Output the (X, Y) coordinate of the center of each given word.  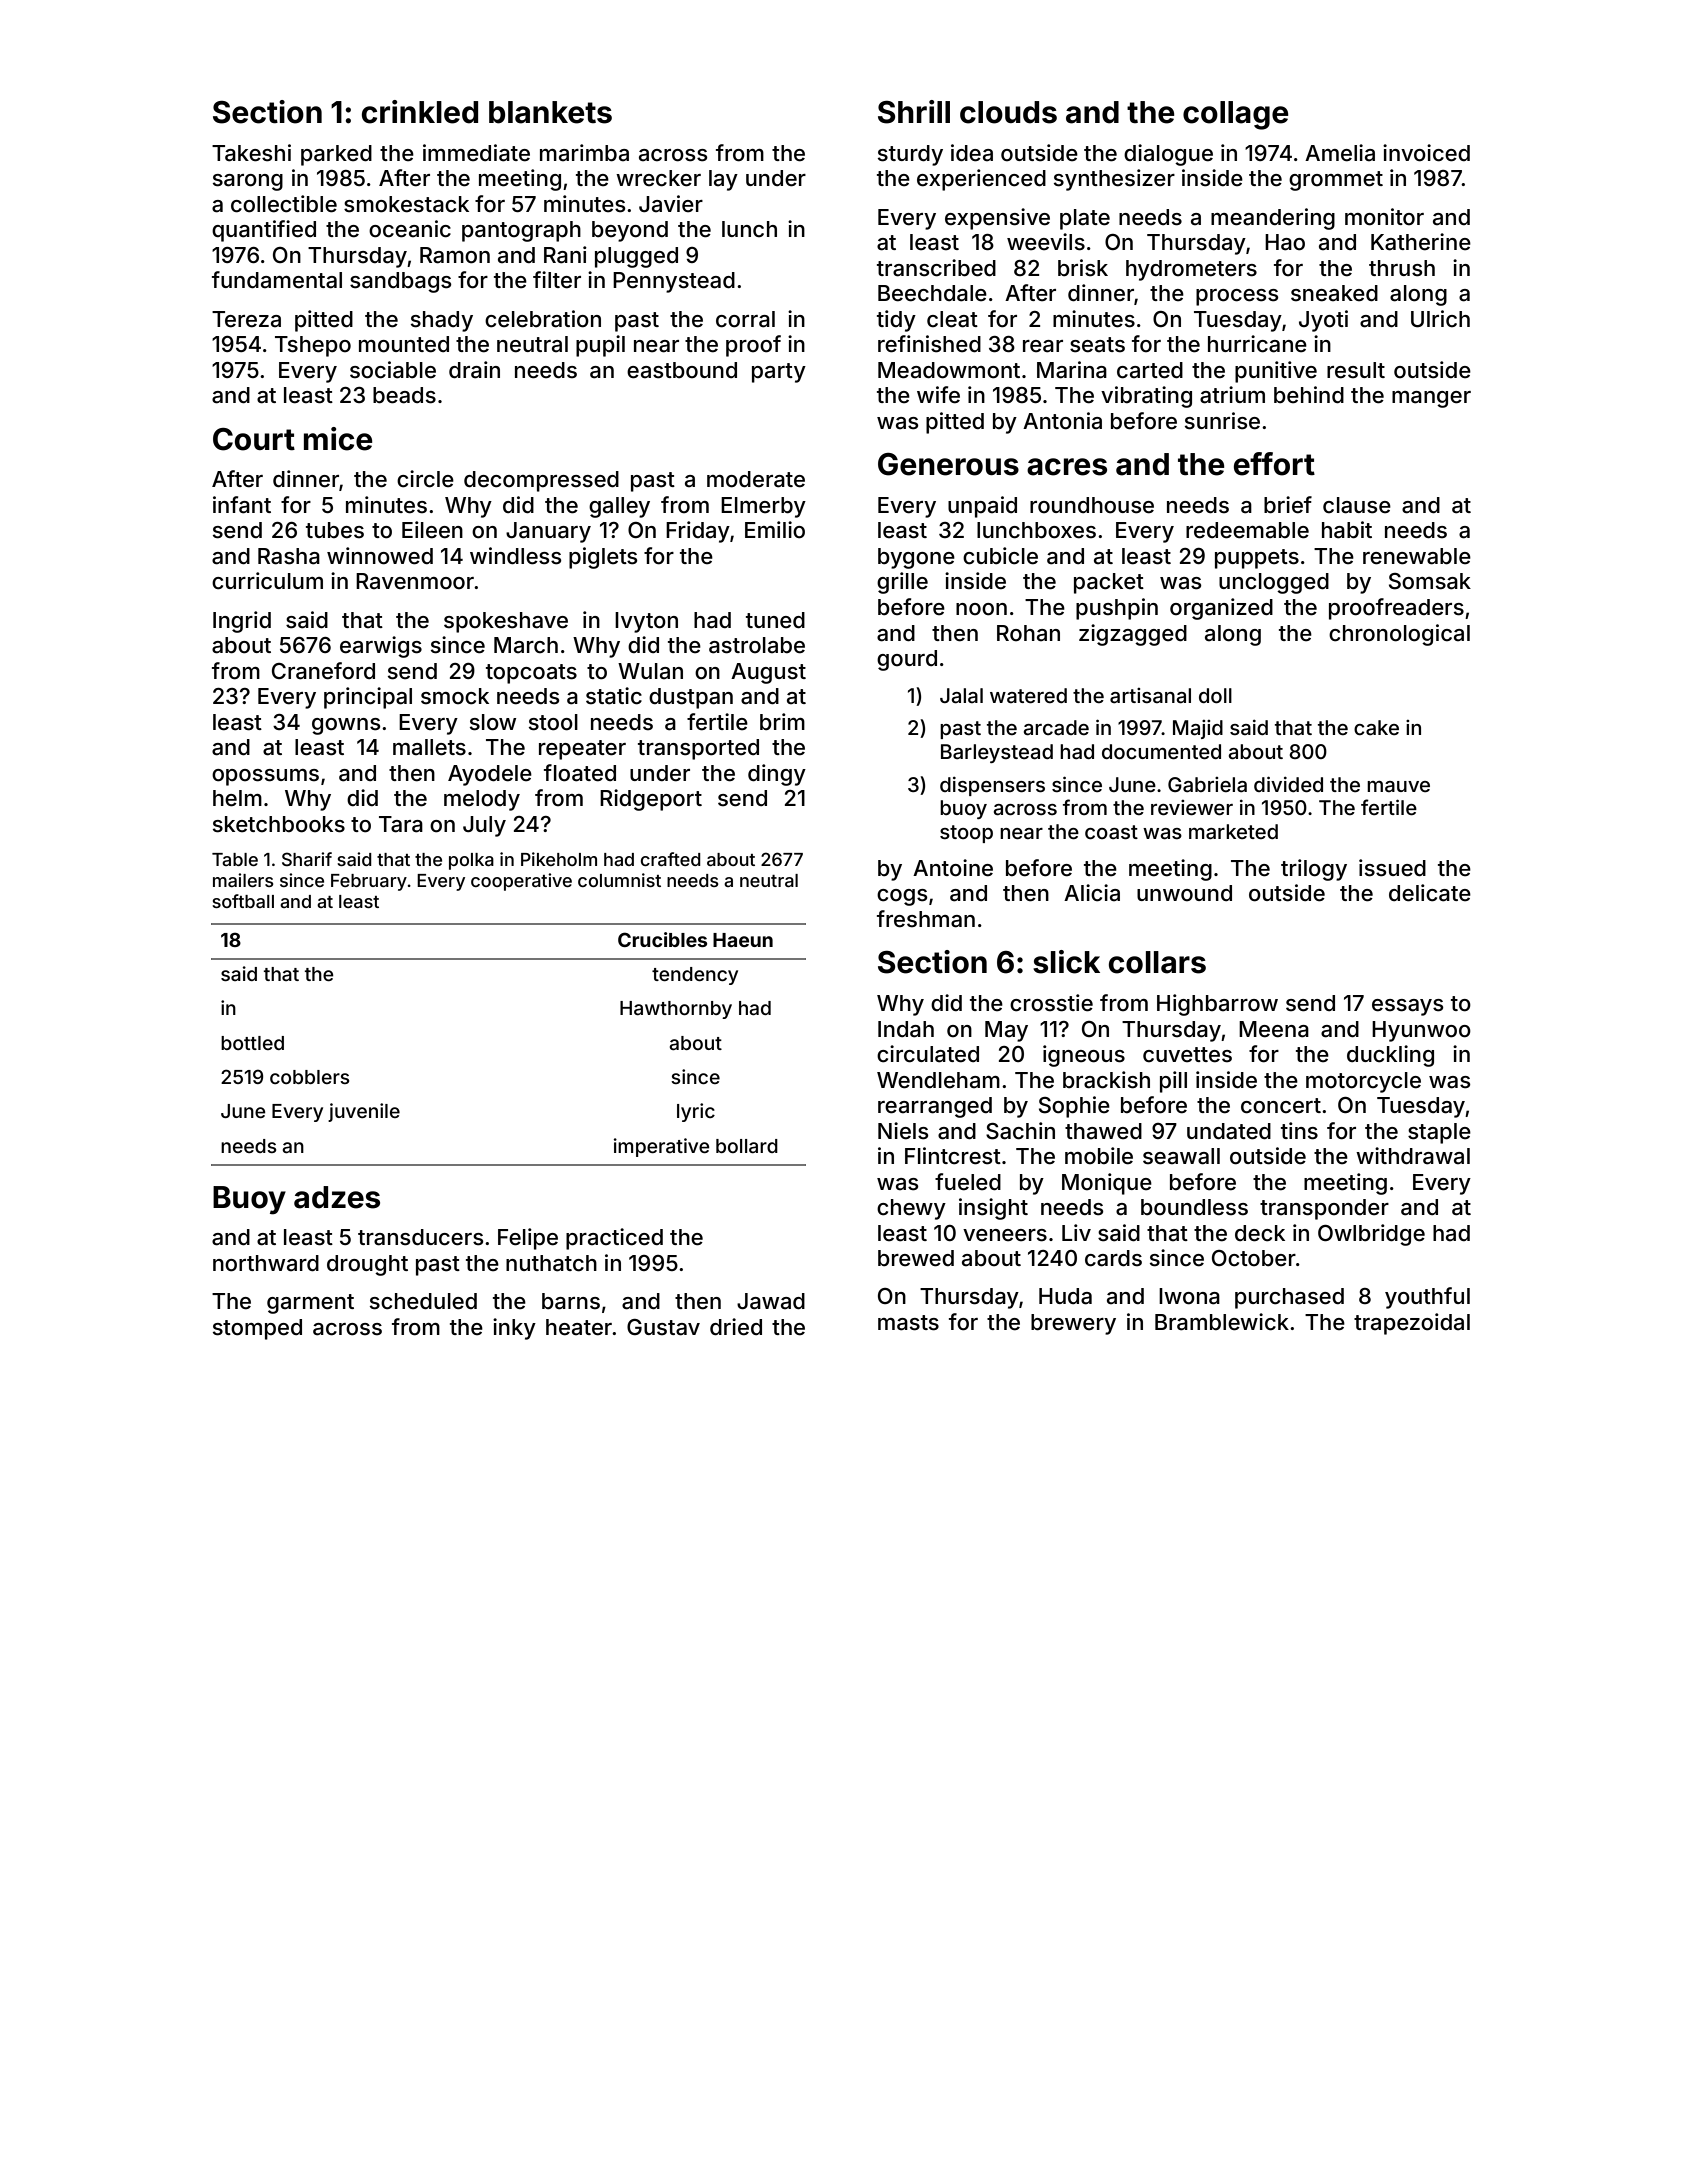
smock (455, 696)
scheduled (423, 1301)
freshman (926, 919)
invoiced (1426, 153)
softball (243, 901)
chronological (1399, 635)
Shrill (914, 112)
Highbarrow (1217, 1005)
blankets (550, 112)
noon (981, 609)
